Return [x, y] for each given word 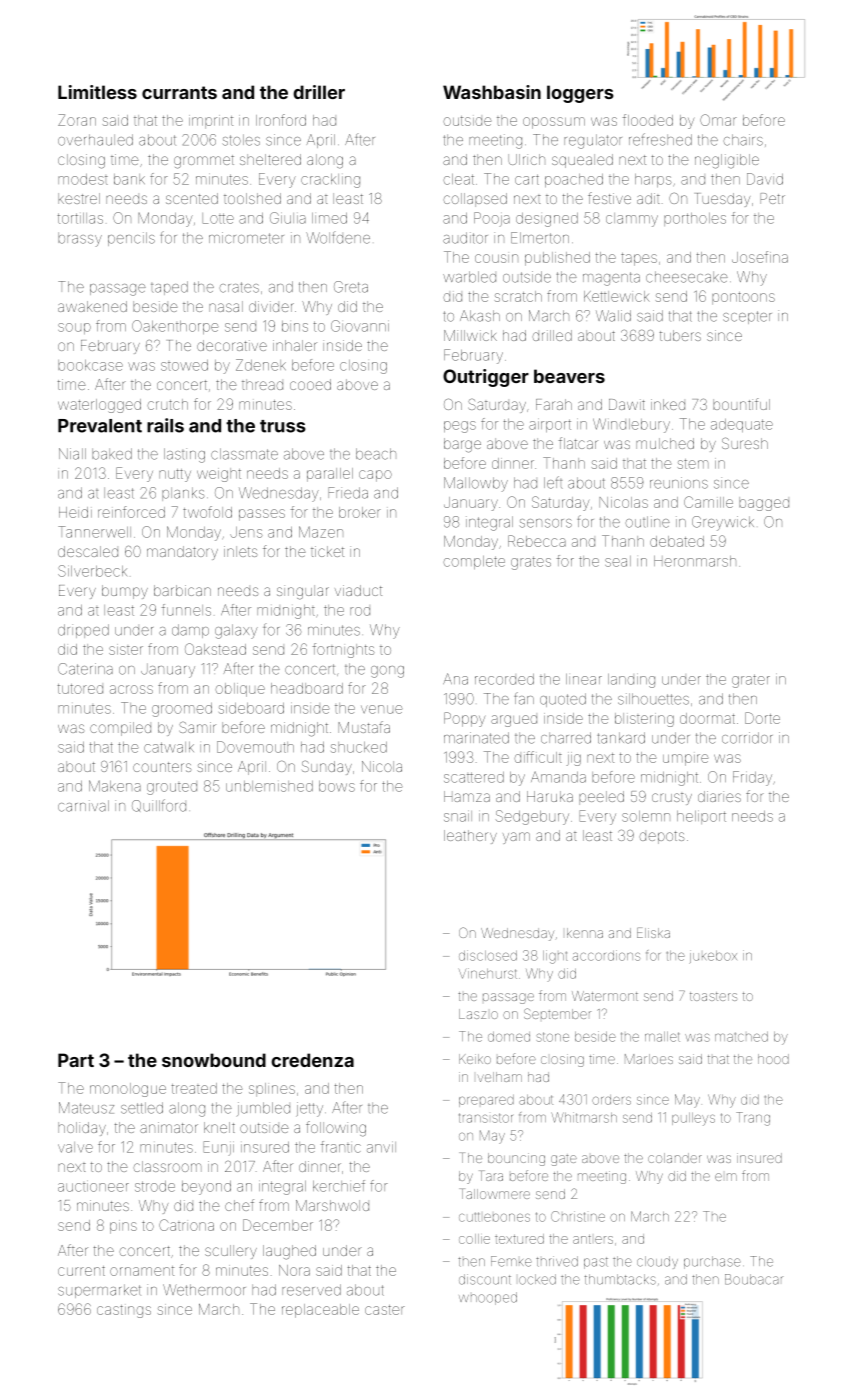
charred [566, 738]
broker [360, 512]
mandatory [182, 553]
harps [653, 180]
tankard [621, 738]
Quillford [159, 805]
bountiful [741, 404]
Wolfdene [338, 237]
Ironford [281, 120]
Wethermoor [204, 1290]
